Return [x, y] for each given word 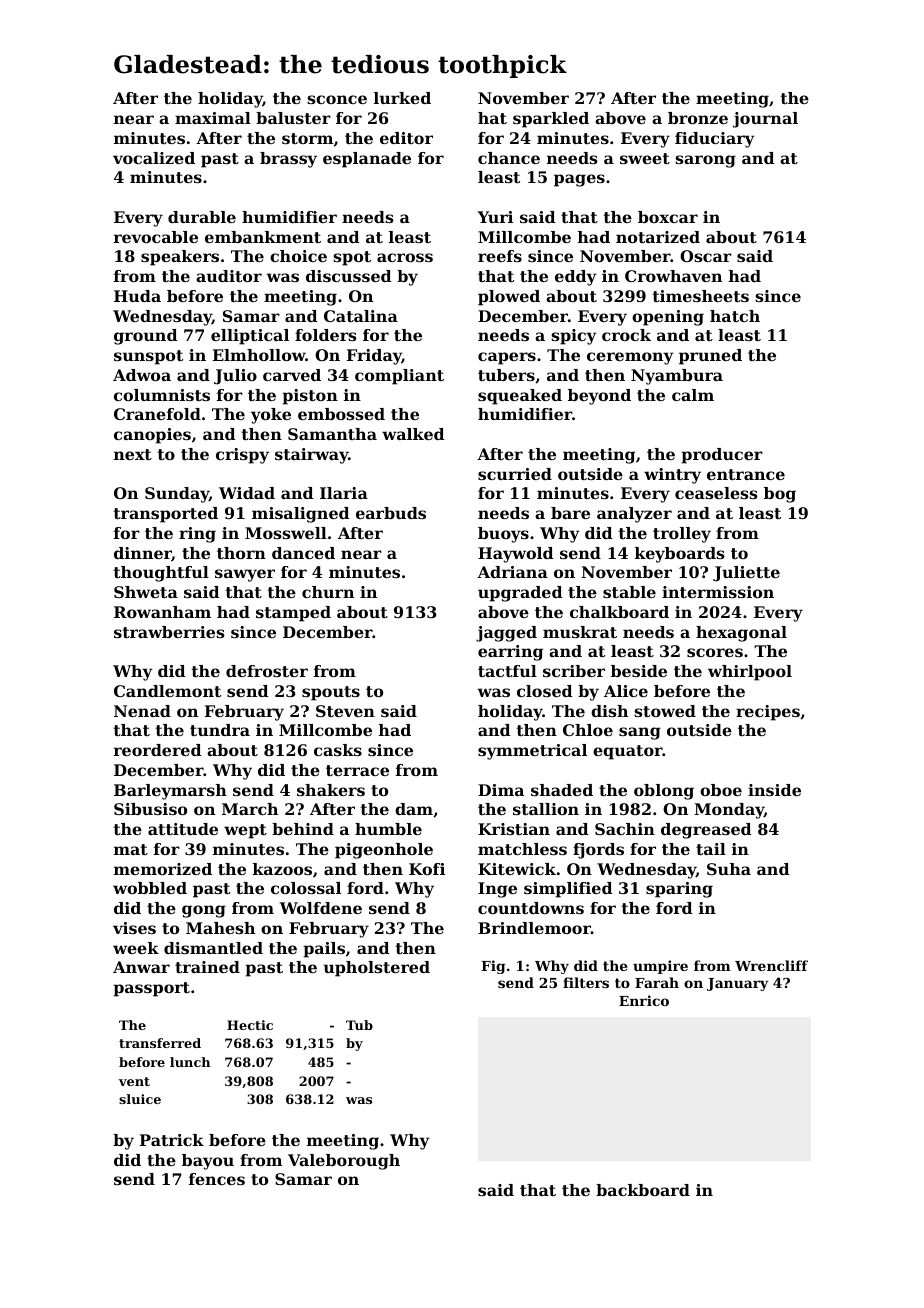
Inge [497, 890]
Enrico [644, 1000]
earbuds [391, 513]
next [133, 454]
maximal [213, 118]
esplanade [367, 160]
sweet [645, 158]
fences [217, 1179]
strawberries [169, 632]
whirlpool [750, 673]
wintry [672, 476]
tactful [507, 671]
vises [134, 928]
